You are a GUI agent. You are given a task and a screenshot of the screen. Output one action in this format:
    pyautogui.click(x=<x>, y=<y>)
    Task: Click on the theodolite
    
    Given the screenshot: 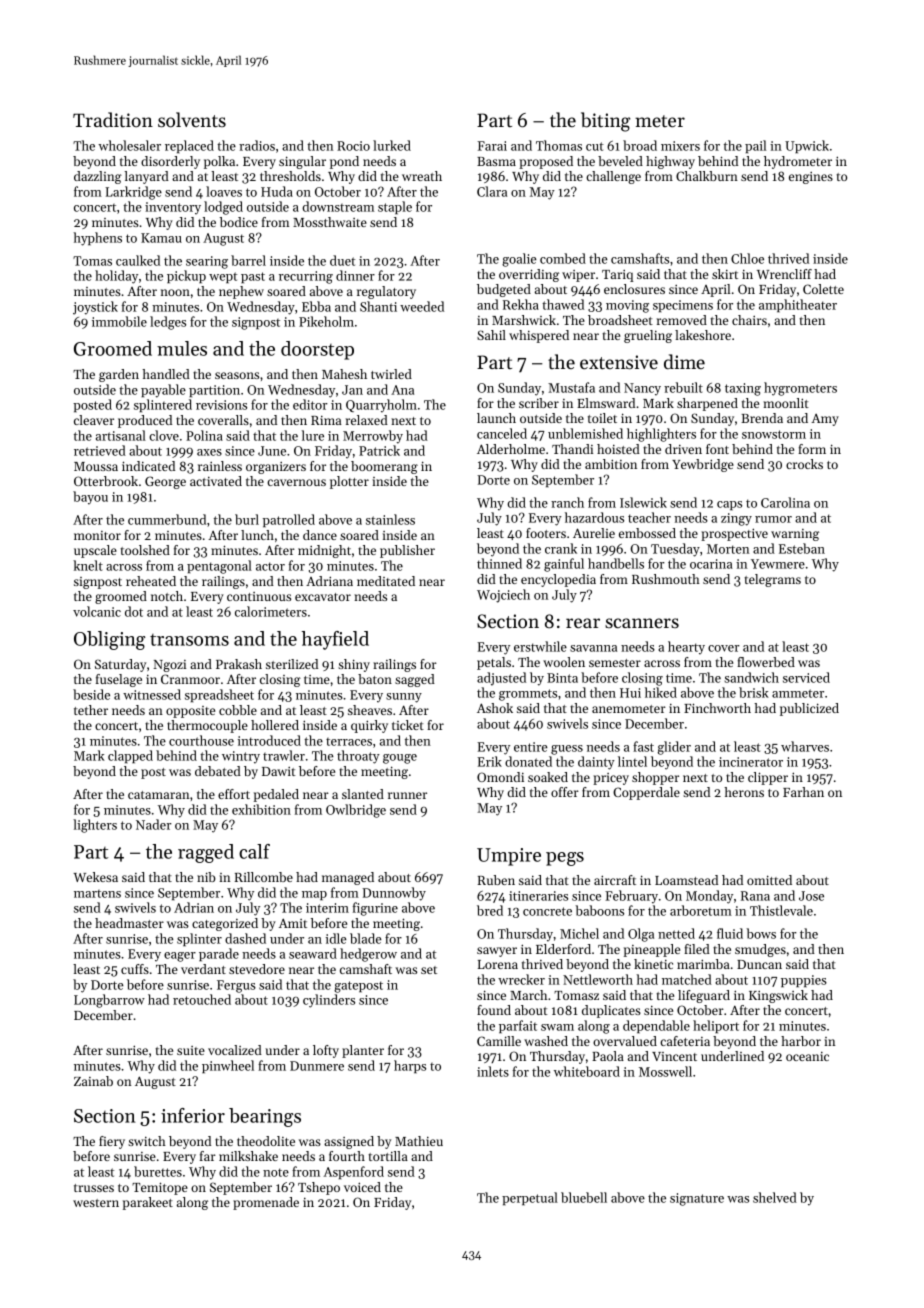 What is the action you would take?
    pyautogui.click(x=266, y=1141)
